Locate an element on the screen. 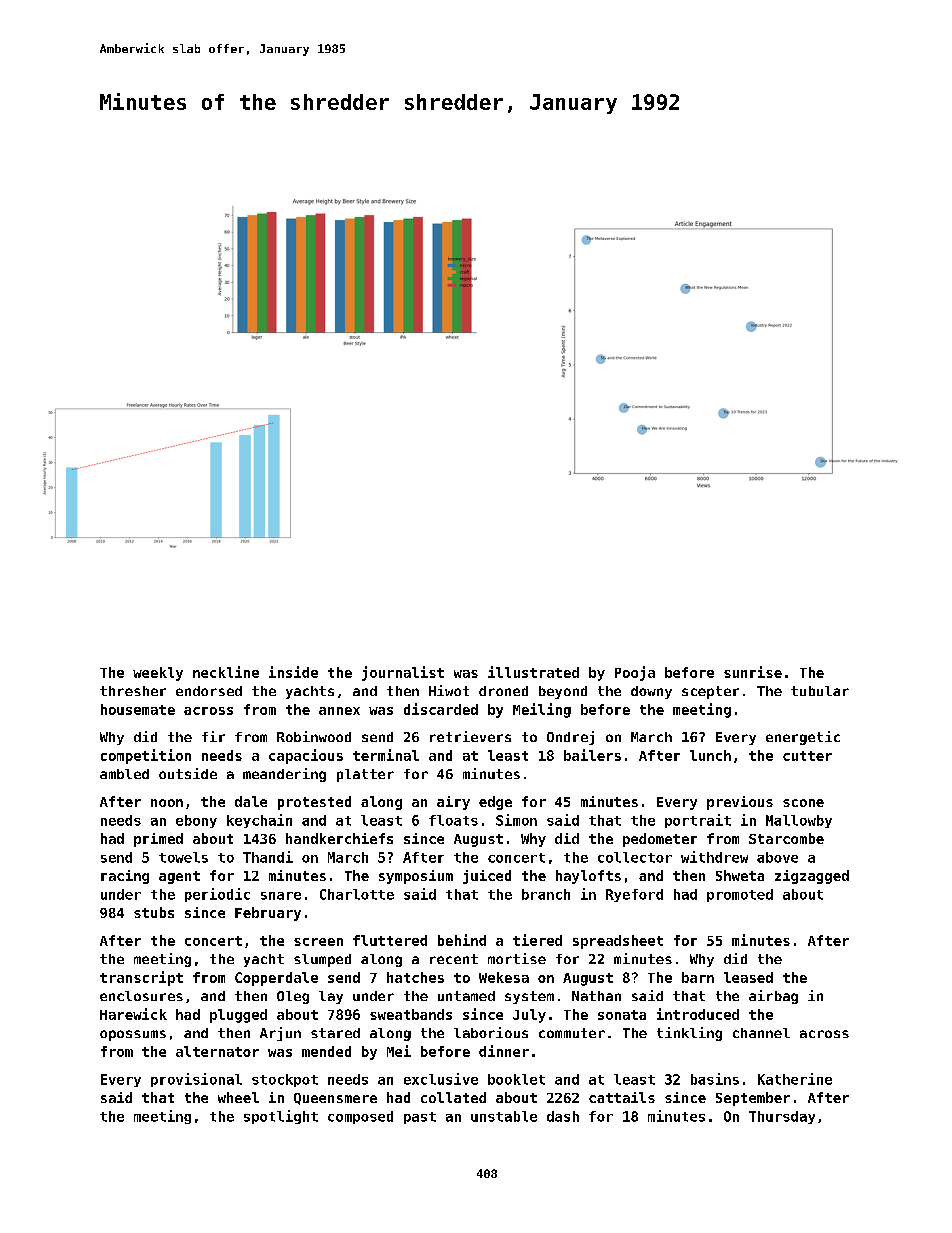  past is located at coordinates (420, 1118).
